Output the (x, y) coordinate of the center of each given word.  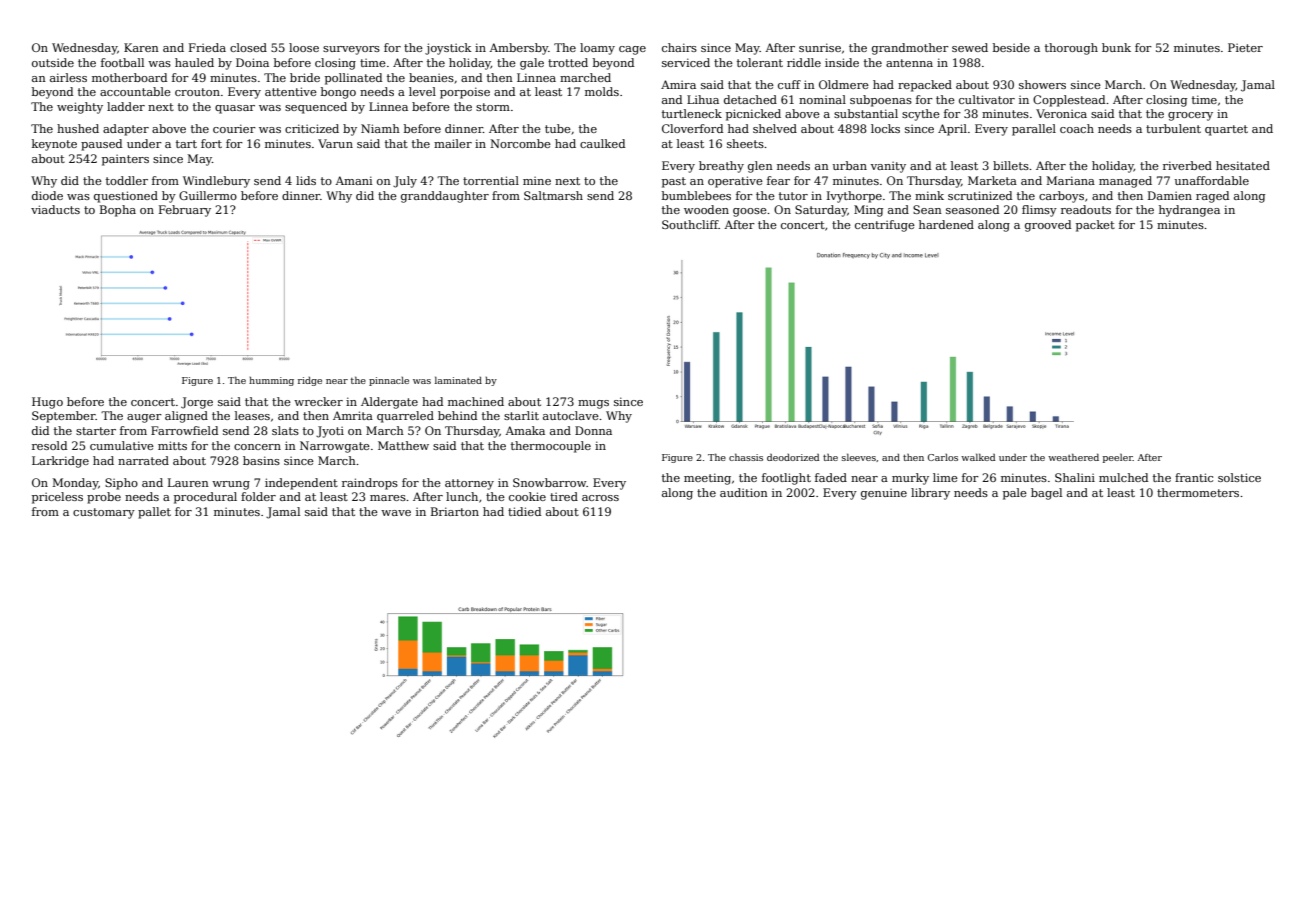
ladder (126, 106)
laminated (458, 380)
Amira (678, 84)
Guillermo (208, 195)
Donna (593, 430)
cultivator (987, 99)
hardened (946, 224)
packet (1095, 226)
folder (258, 496)
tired (564, 496)
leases (252, 415)
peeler (1118, 458)
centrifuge (885, 226)
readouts (1086, 209)
